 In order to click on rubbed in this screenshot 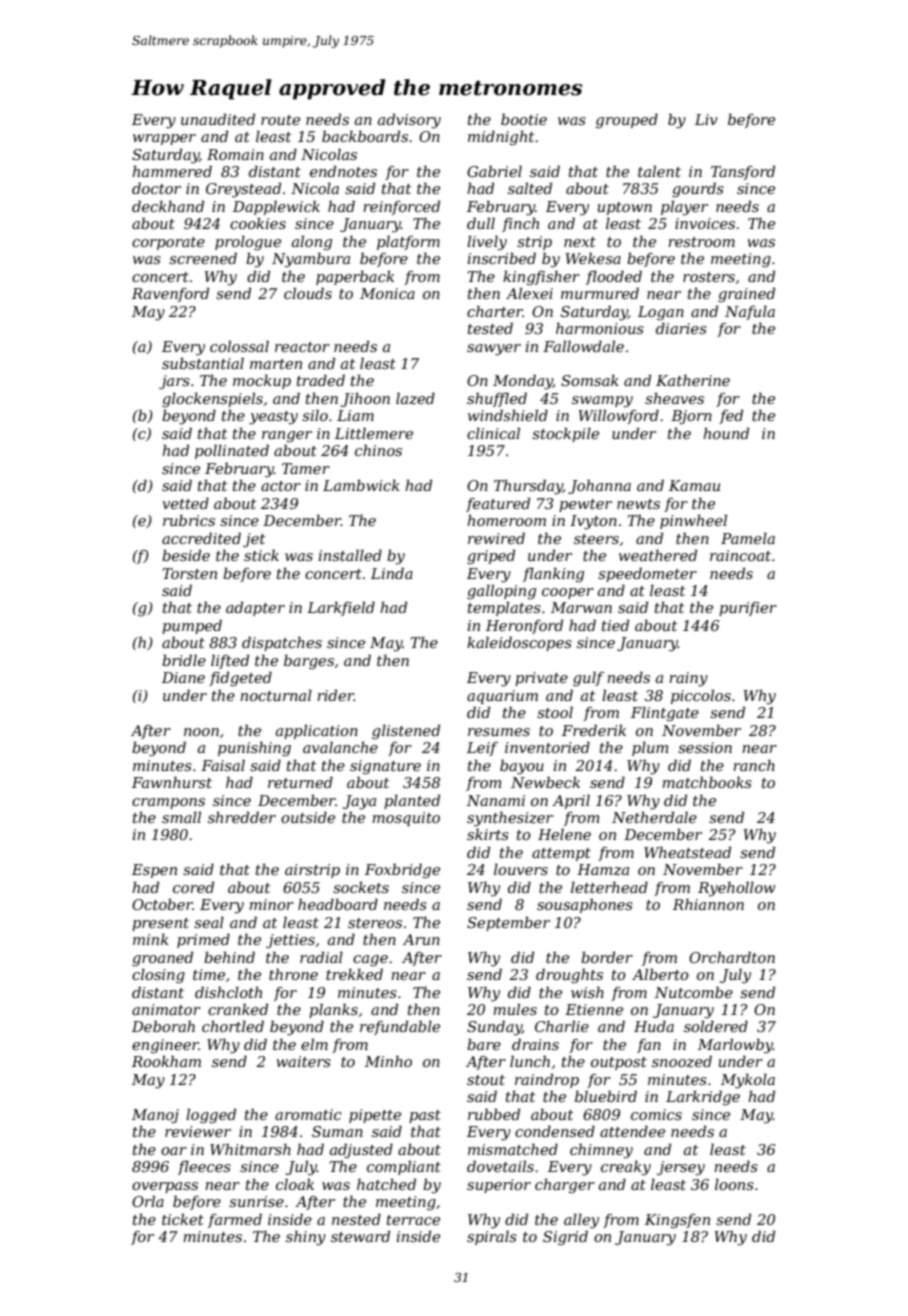, I will do `click(494, 1114)`.
